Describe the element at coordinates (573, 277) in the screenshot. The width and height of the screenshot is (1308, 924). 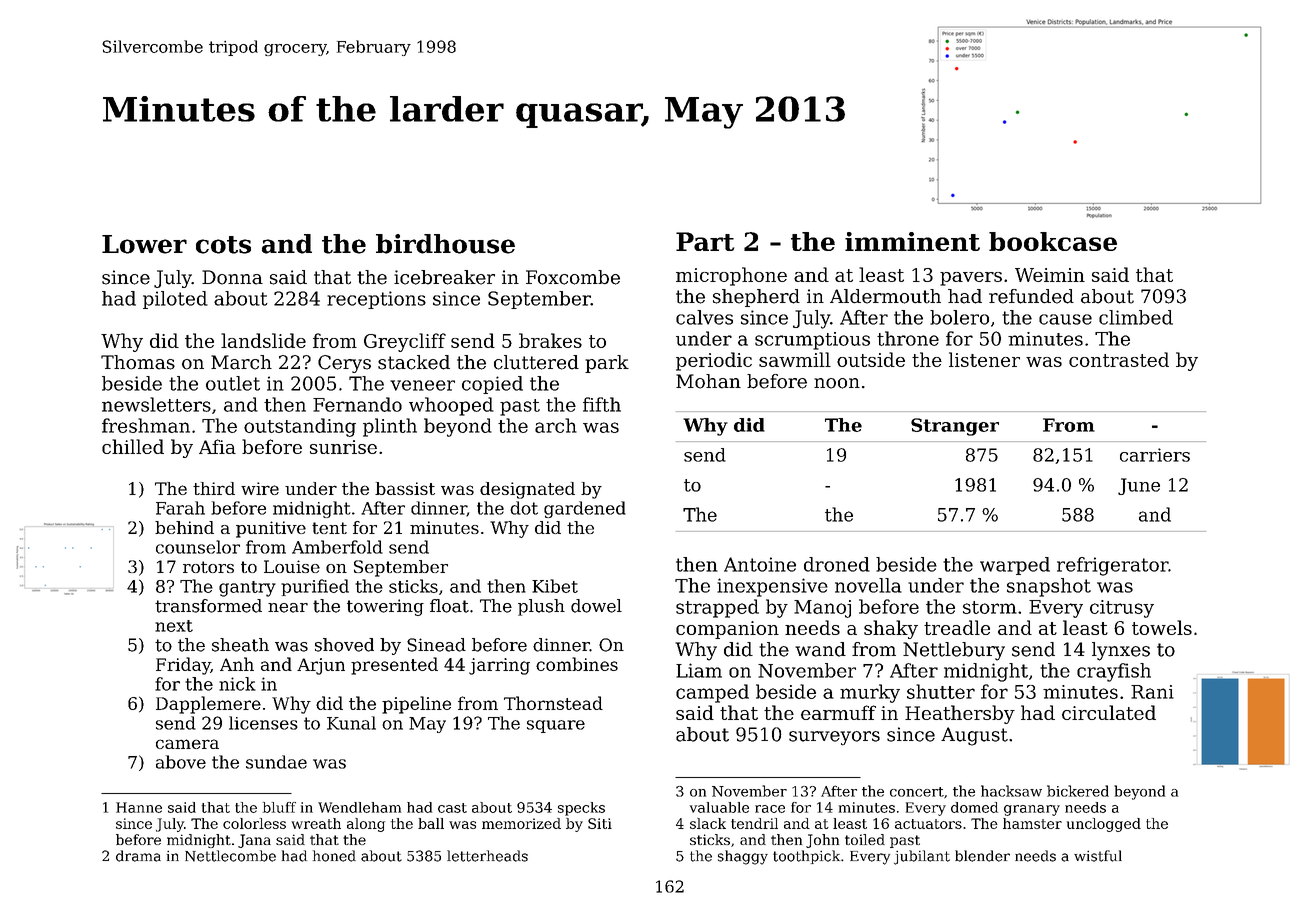
I see `Foxcombe` at that location.
